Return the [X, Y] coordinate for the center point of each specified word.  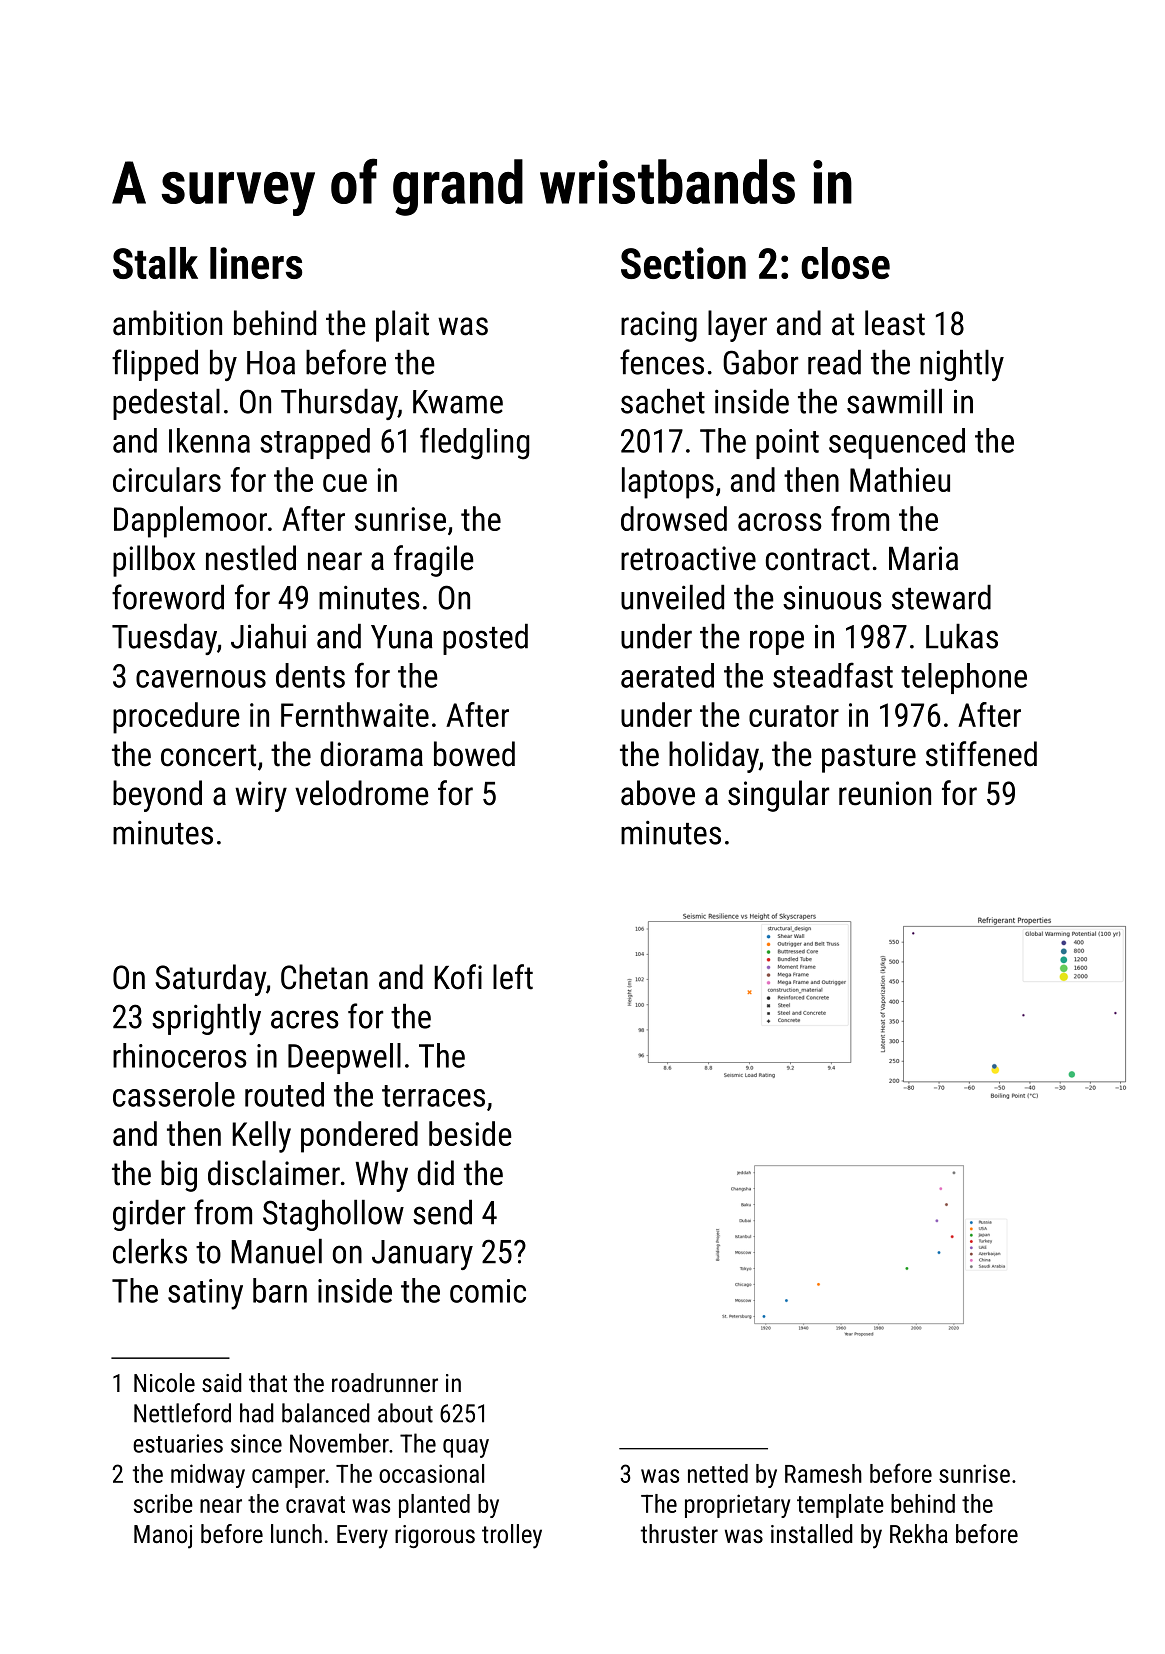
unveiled [672, 597]
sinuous [832, 597]
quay [466, 1448]
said [222, 1382]
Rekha [919, 1533]
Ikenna [209, 440]
